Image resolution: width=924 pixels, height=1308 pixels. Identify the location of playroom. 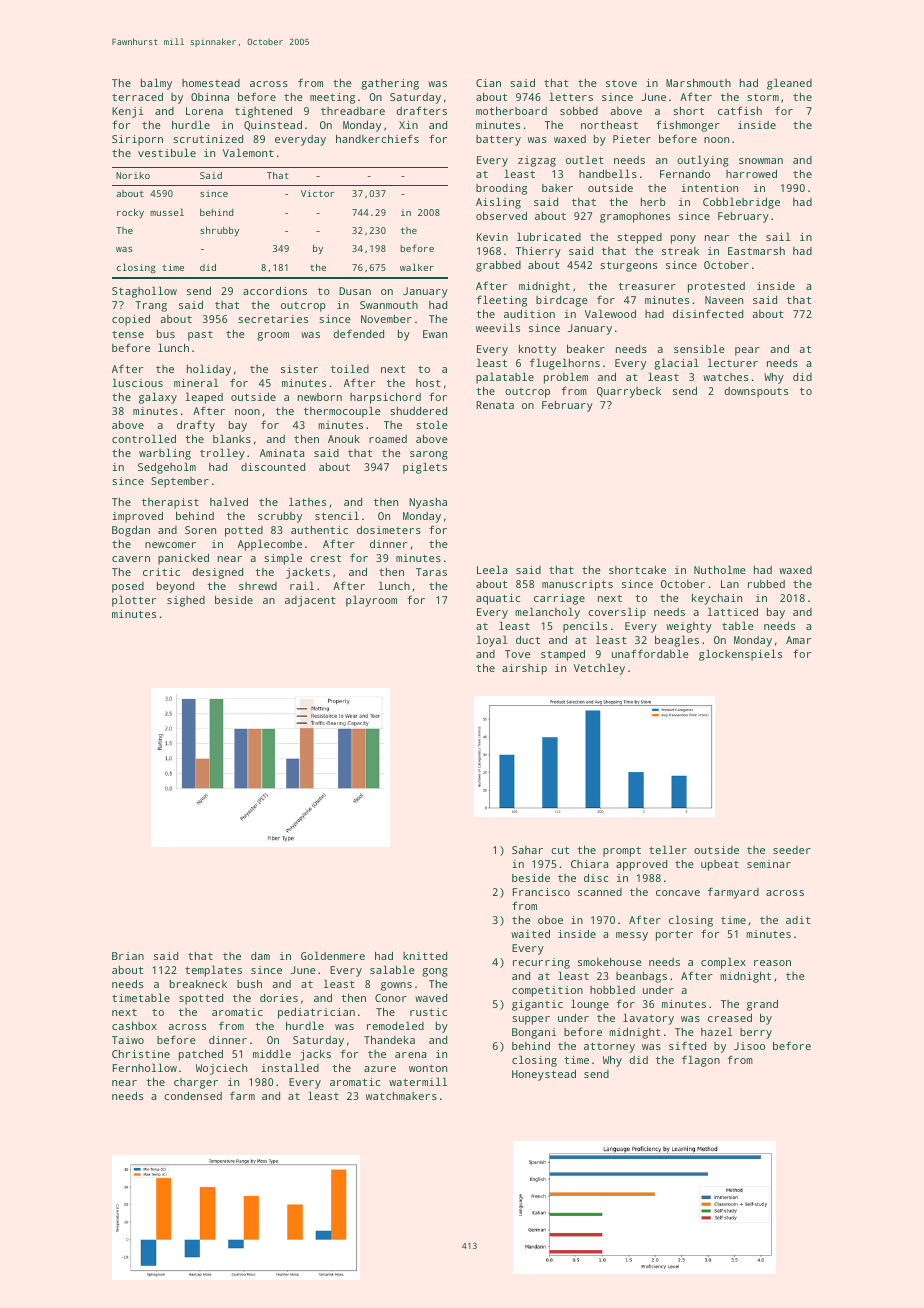
(371, 601).
